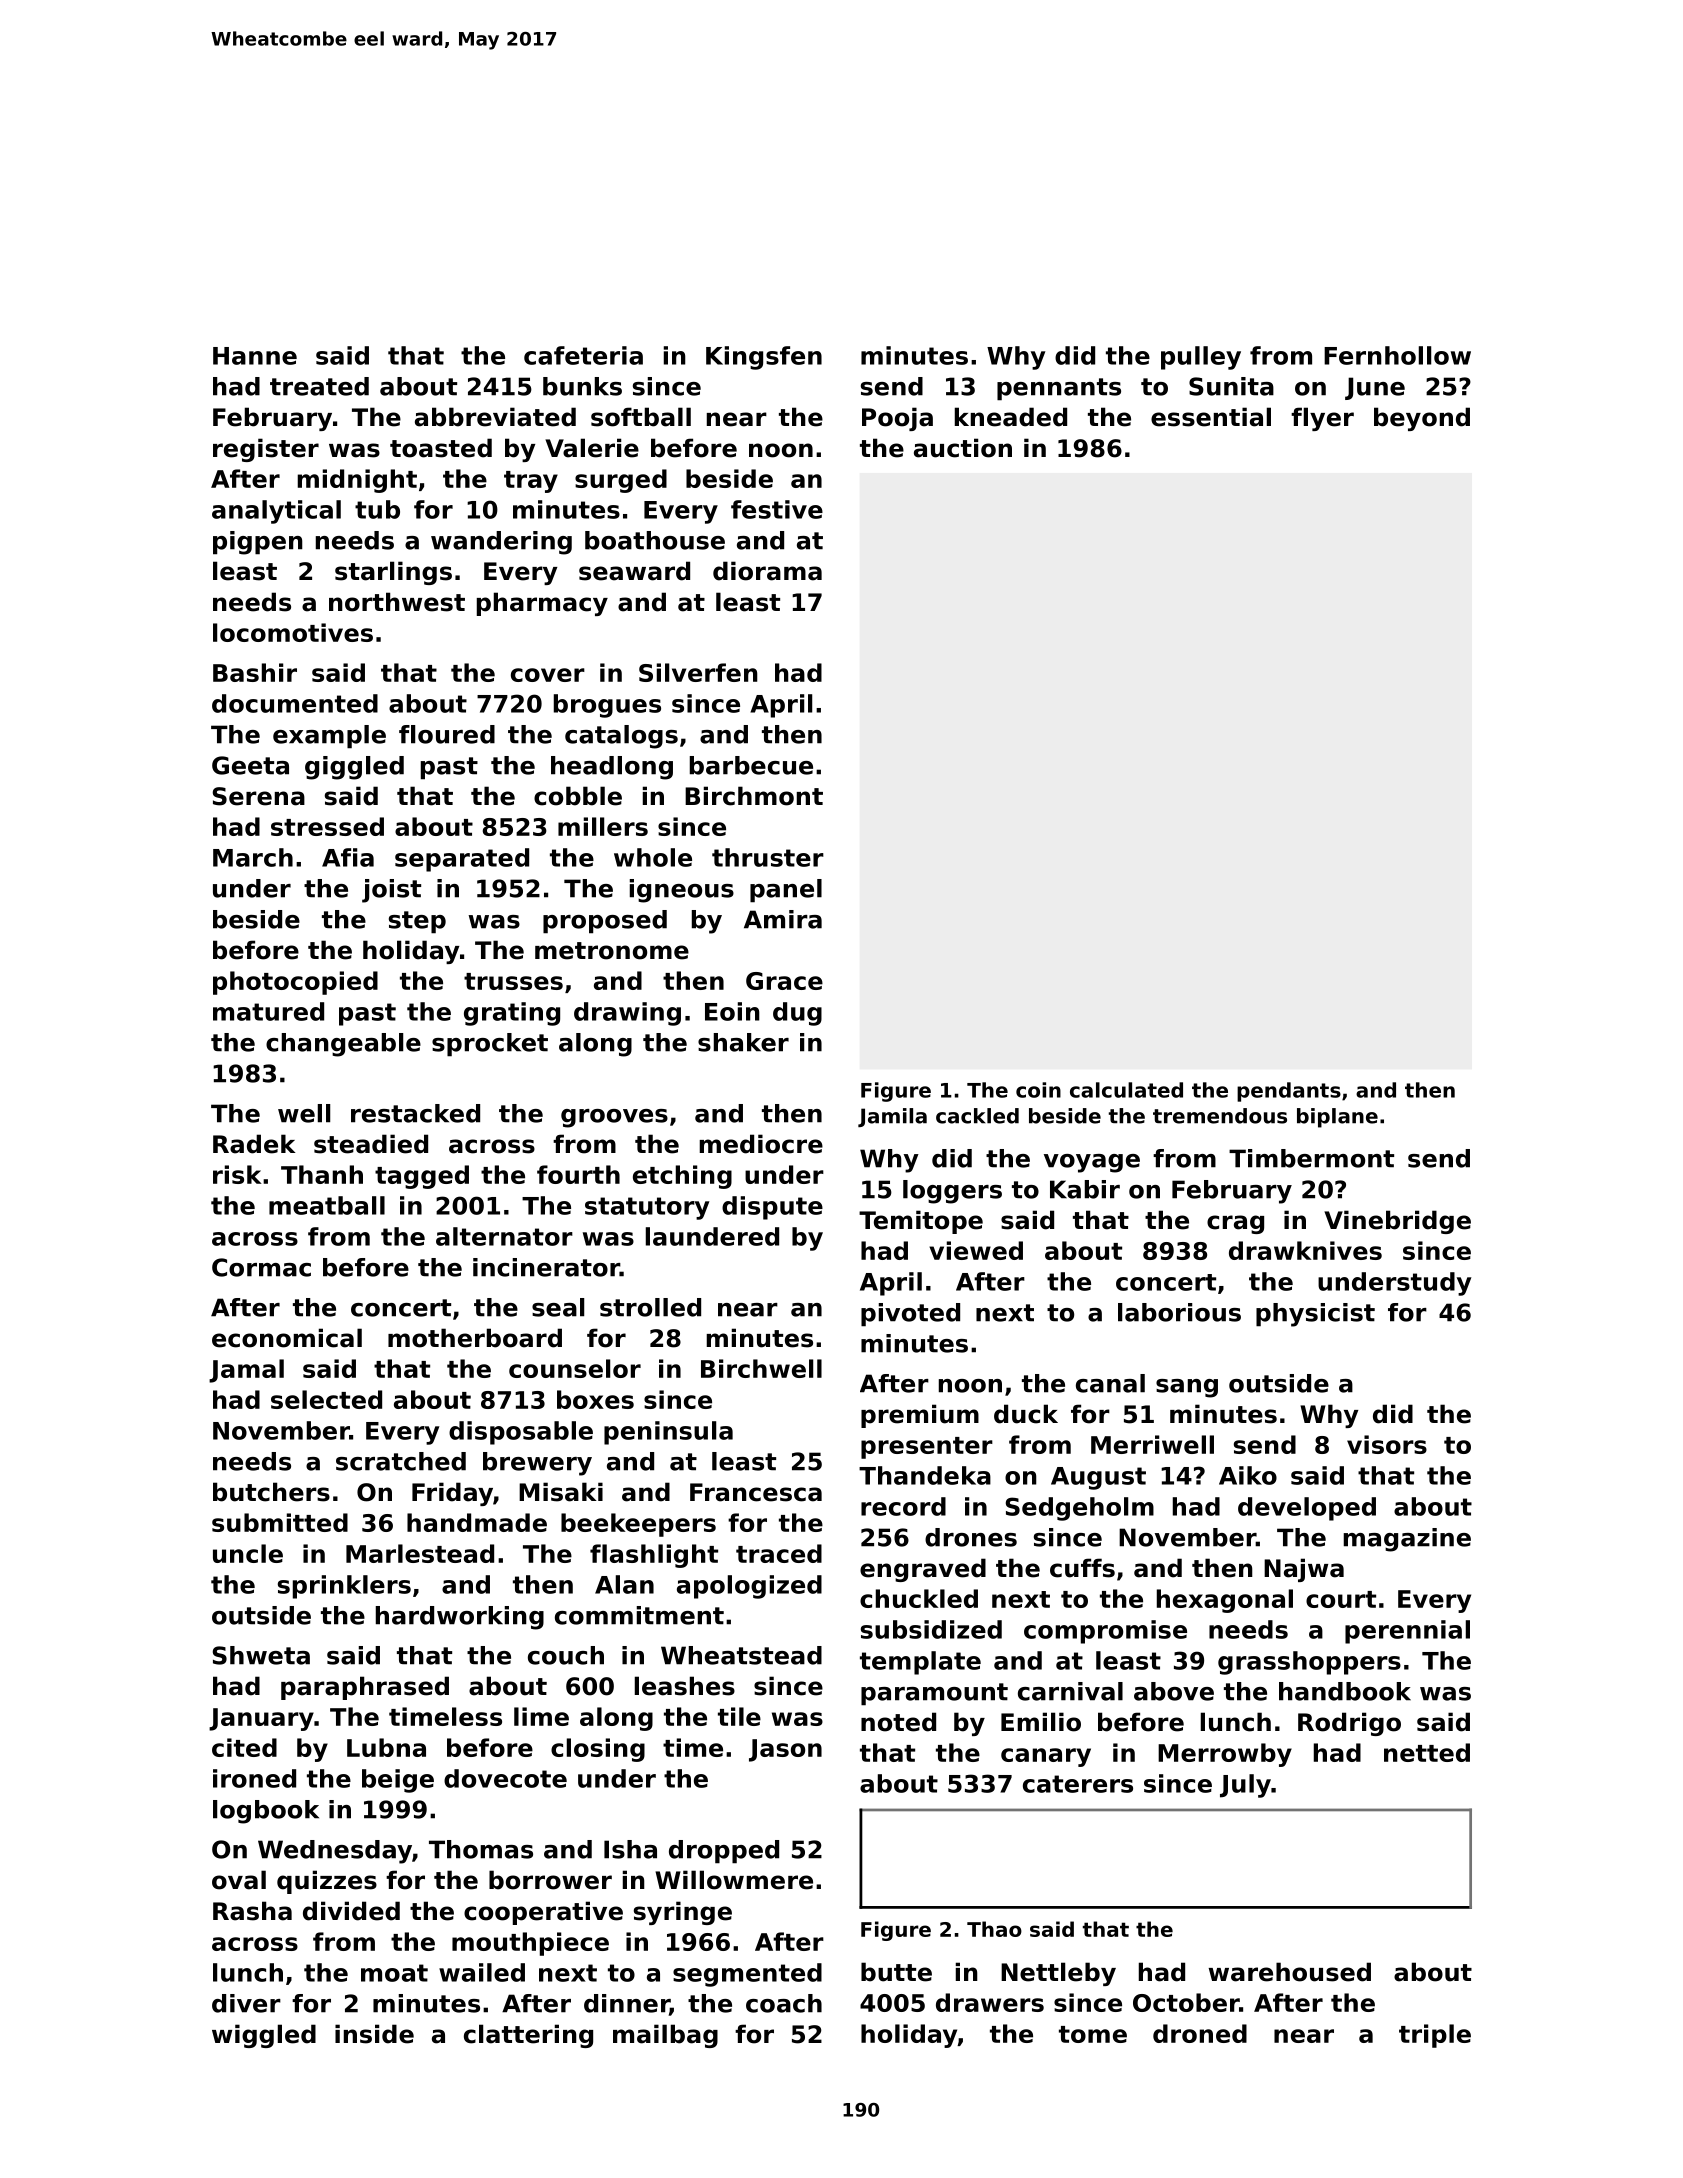 The width and height of the page is (1683, 2178). Describe the element at coordinates (1407, 1540) in the page. I see `magazine` at that location.
